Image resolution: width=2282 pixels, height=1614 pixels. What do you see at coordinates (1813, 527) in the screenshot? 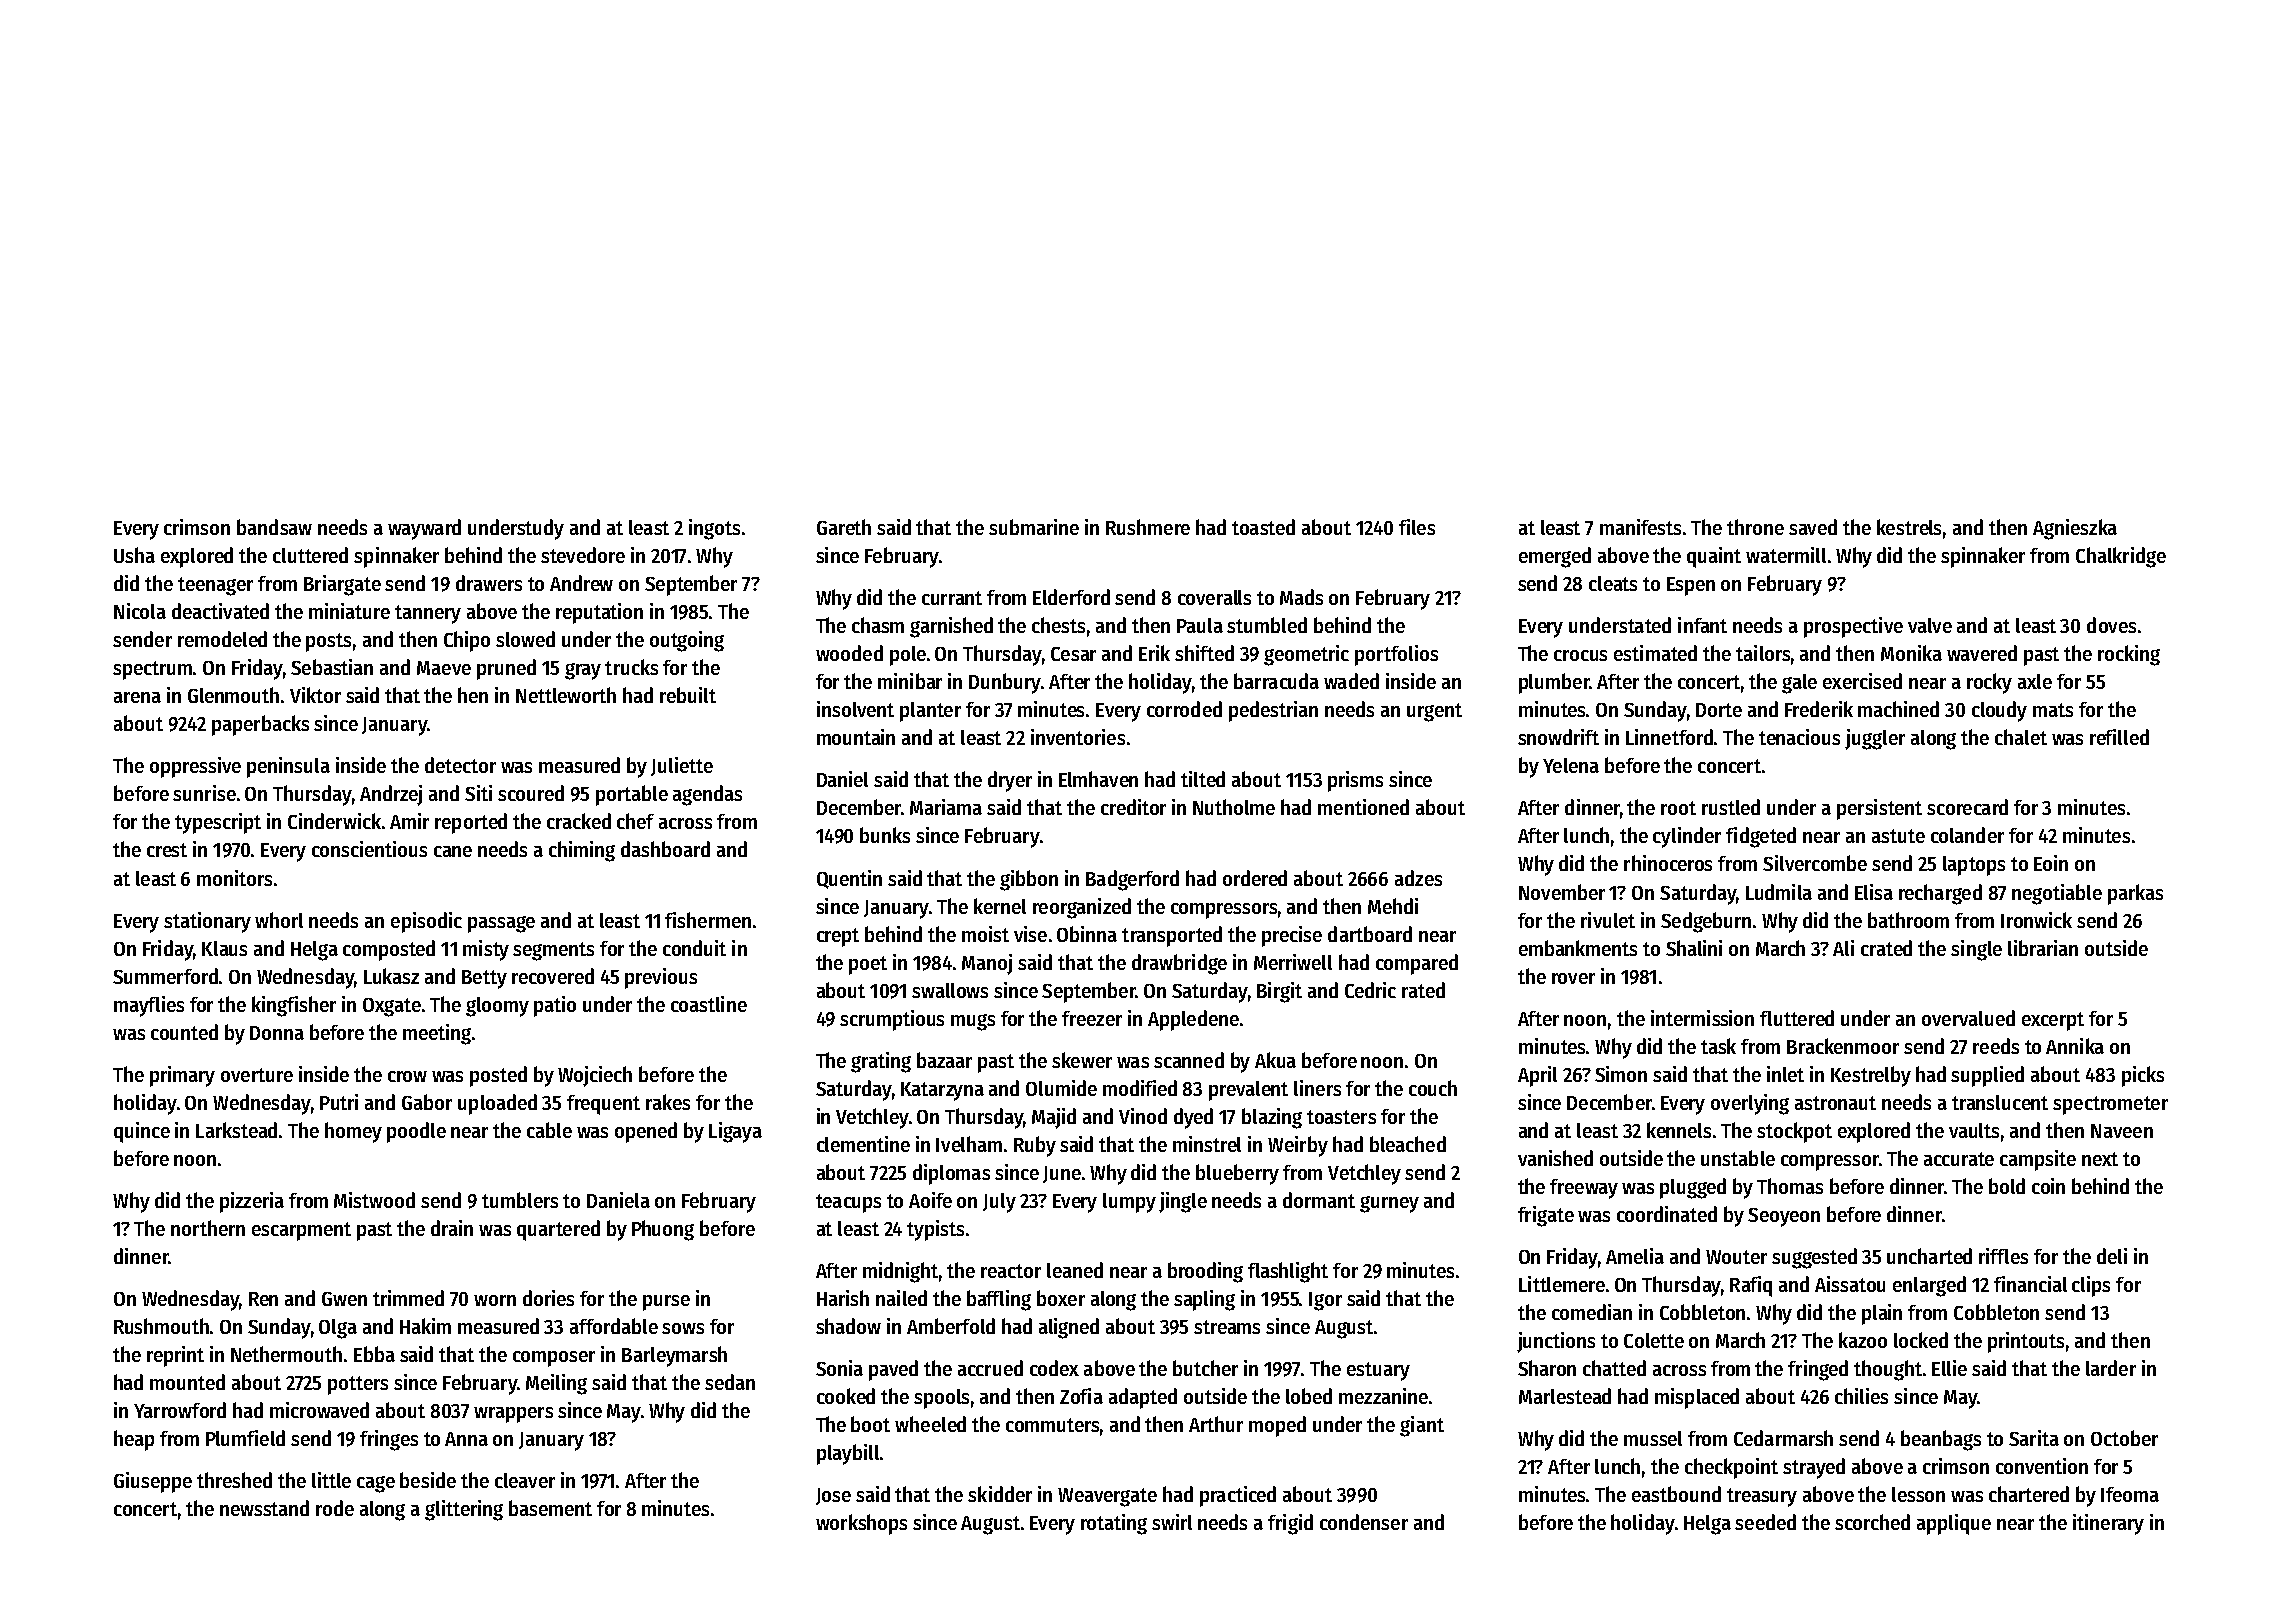
I see `saved` at bounding box center [1813, 527].
